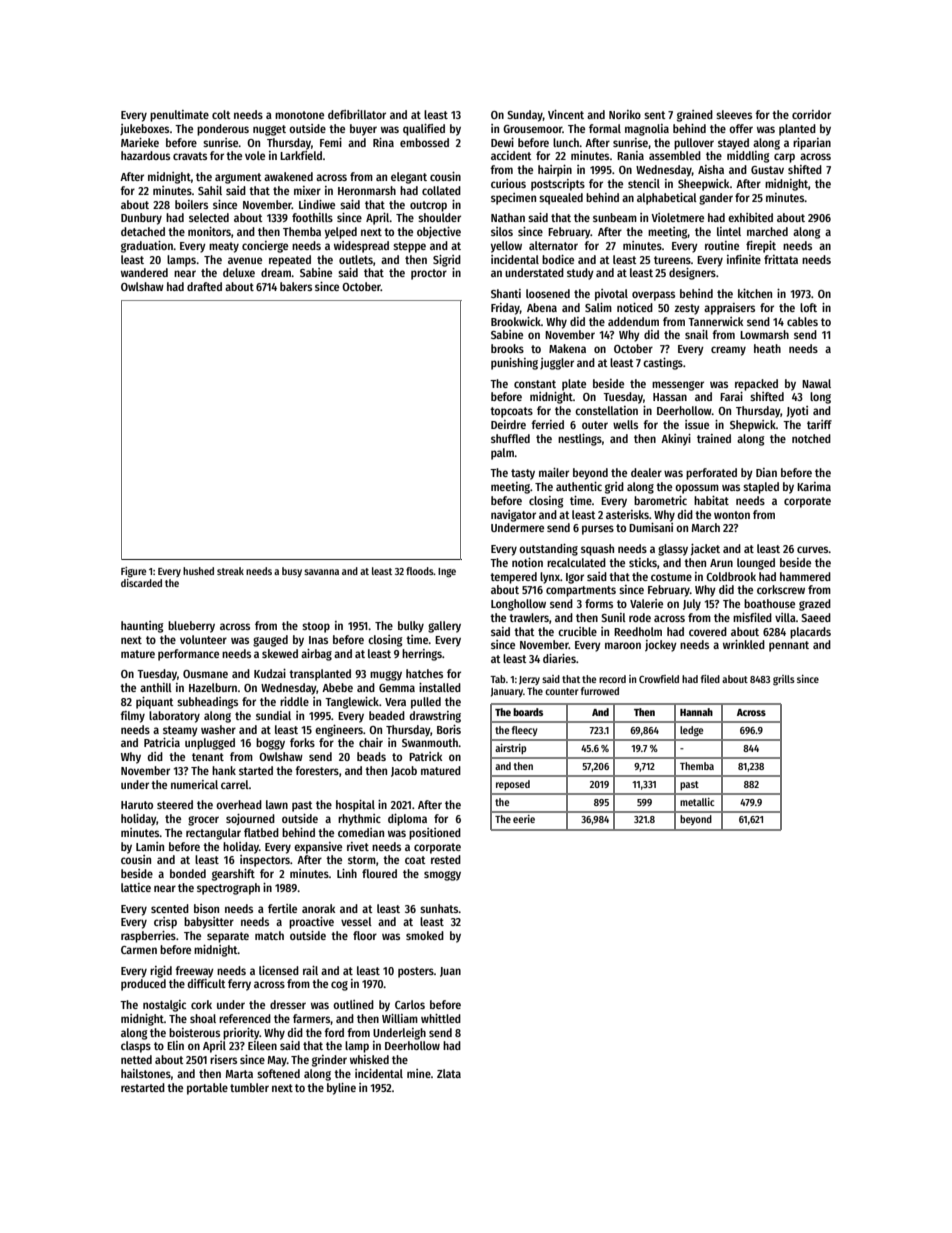 The image size is (952, 1233). I want to click on Violetmere, so click(677, 217).
